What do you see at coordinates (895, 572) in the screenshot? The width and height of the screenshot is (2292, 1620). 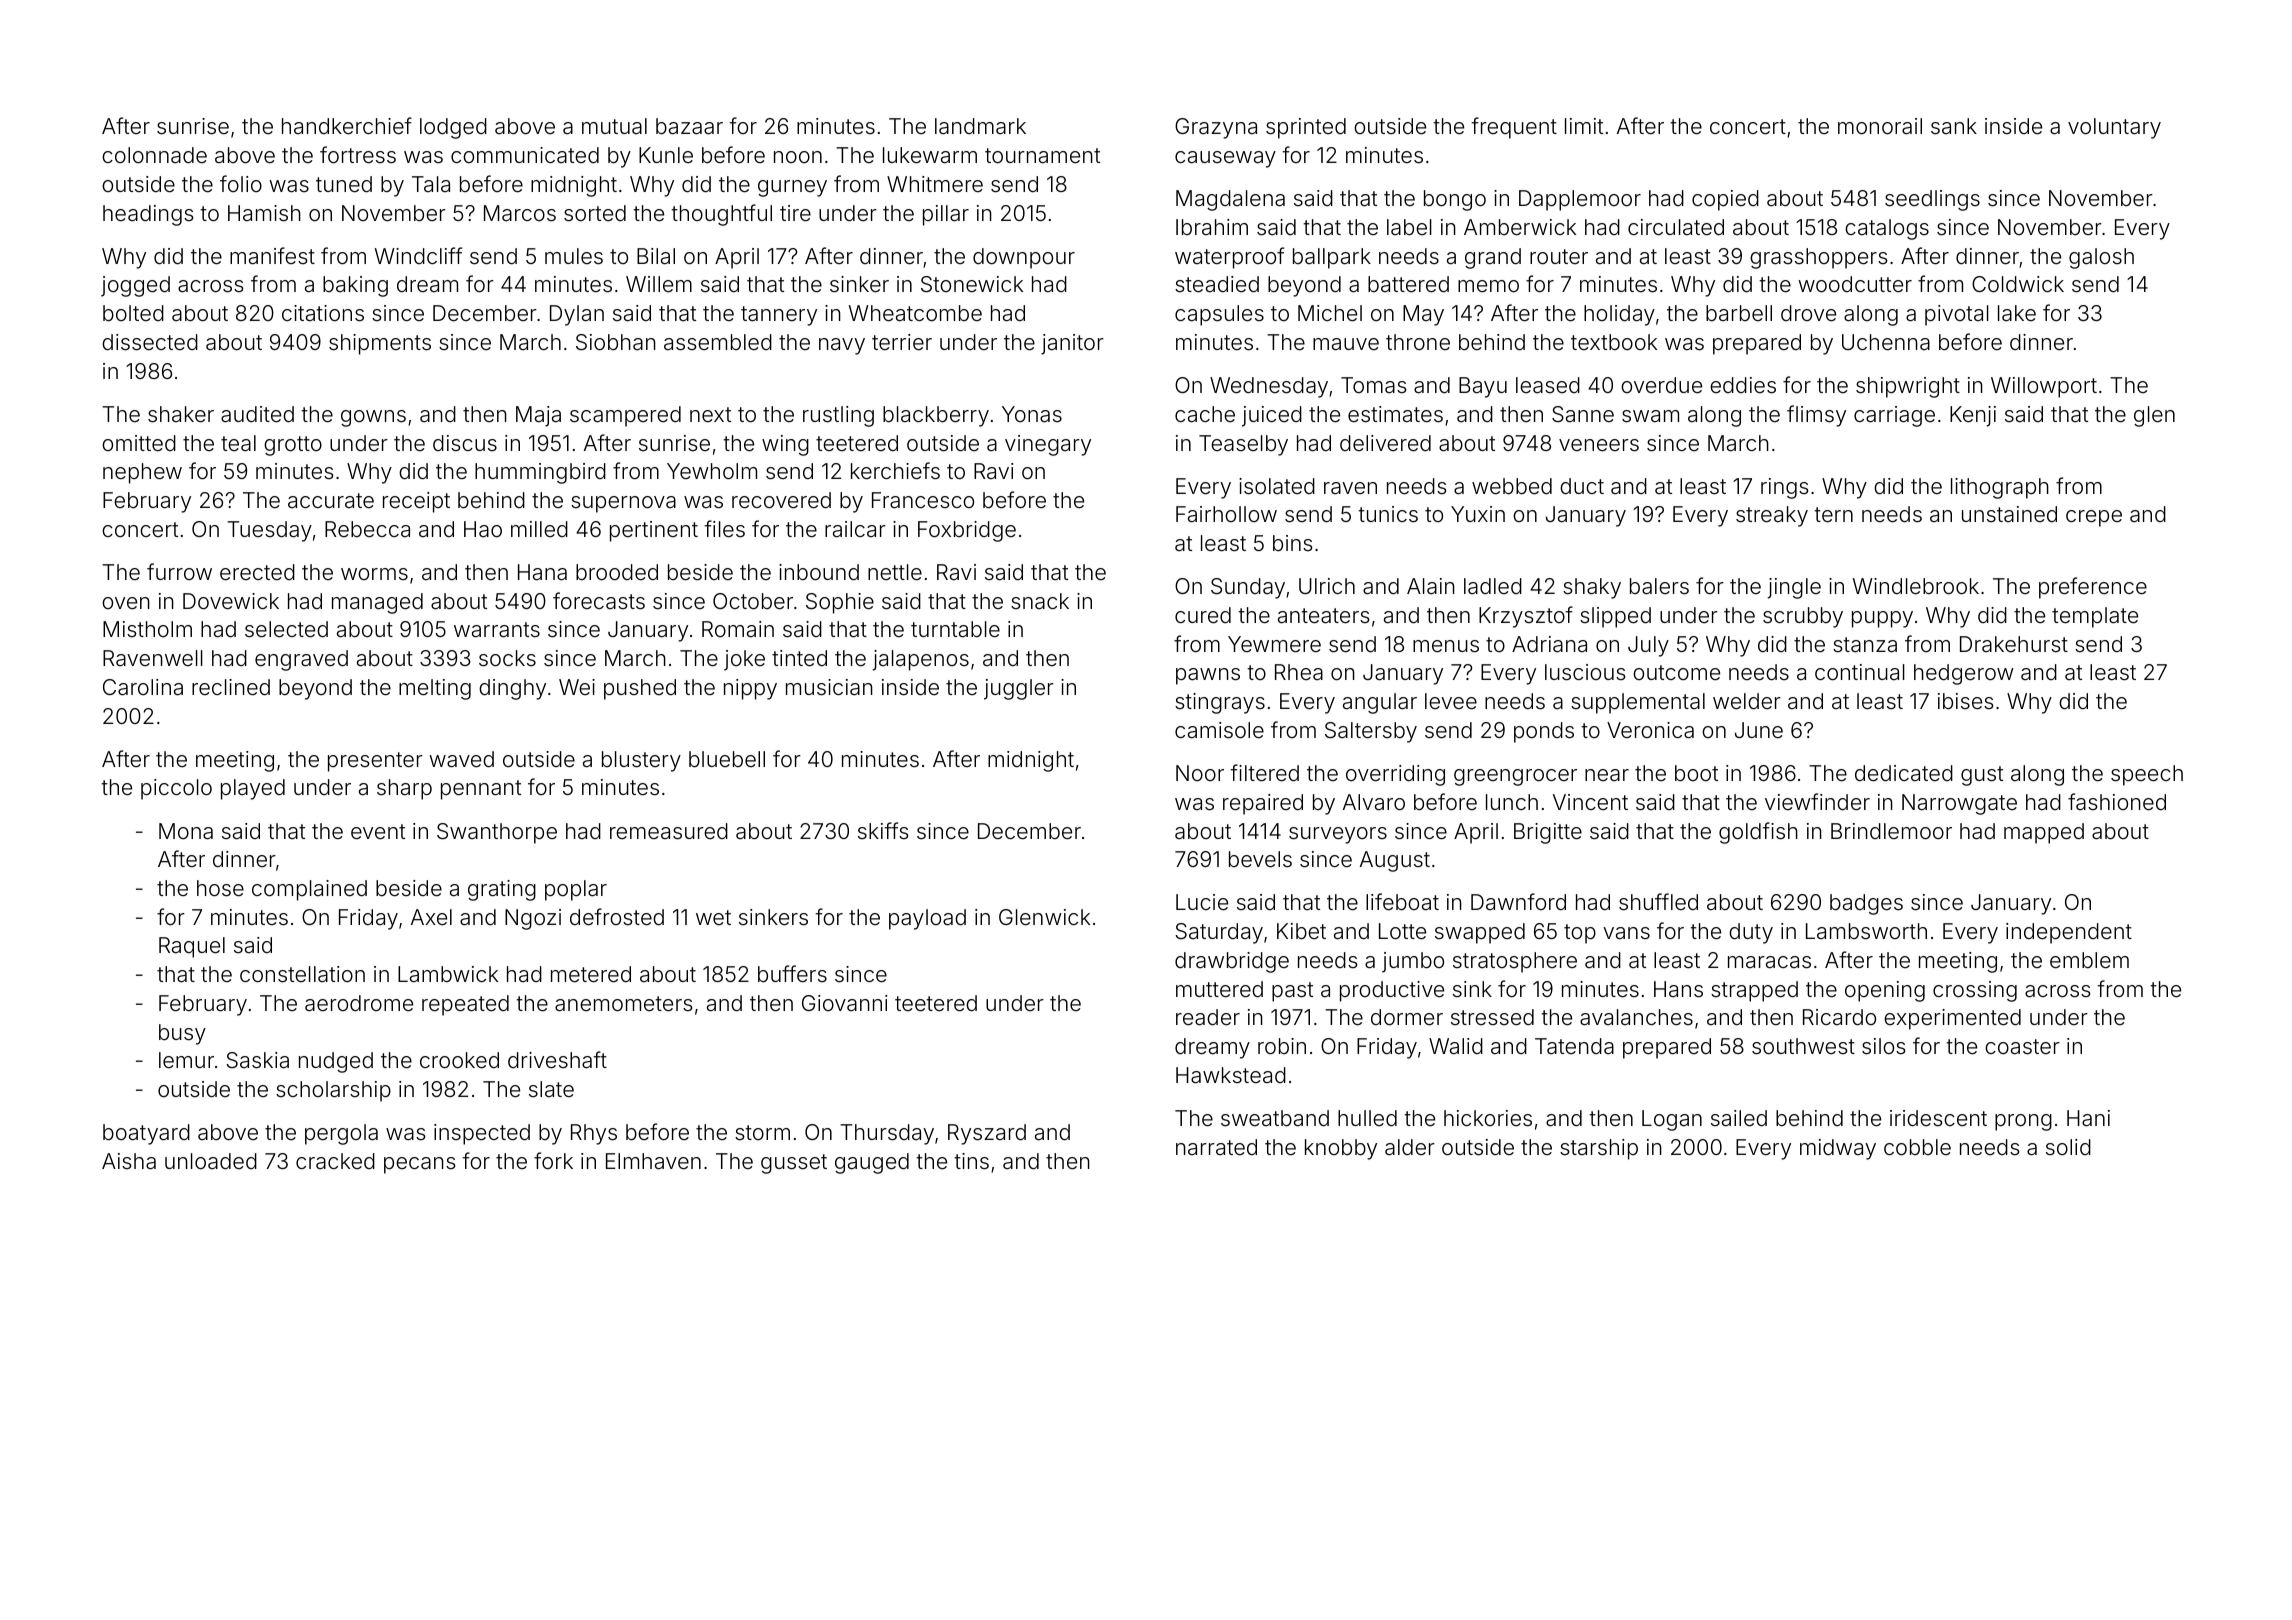 I see `nettle` at bounding box center [895, 572].
